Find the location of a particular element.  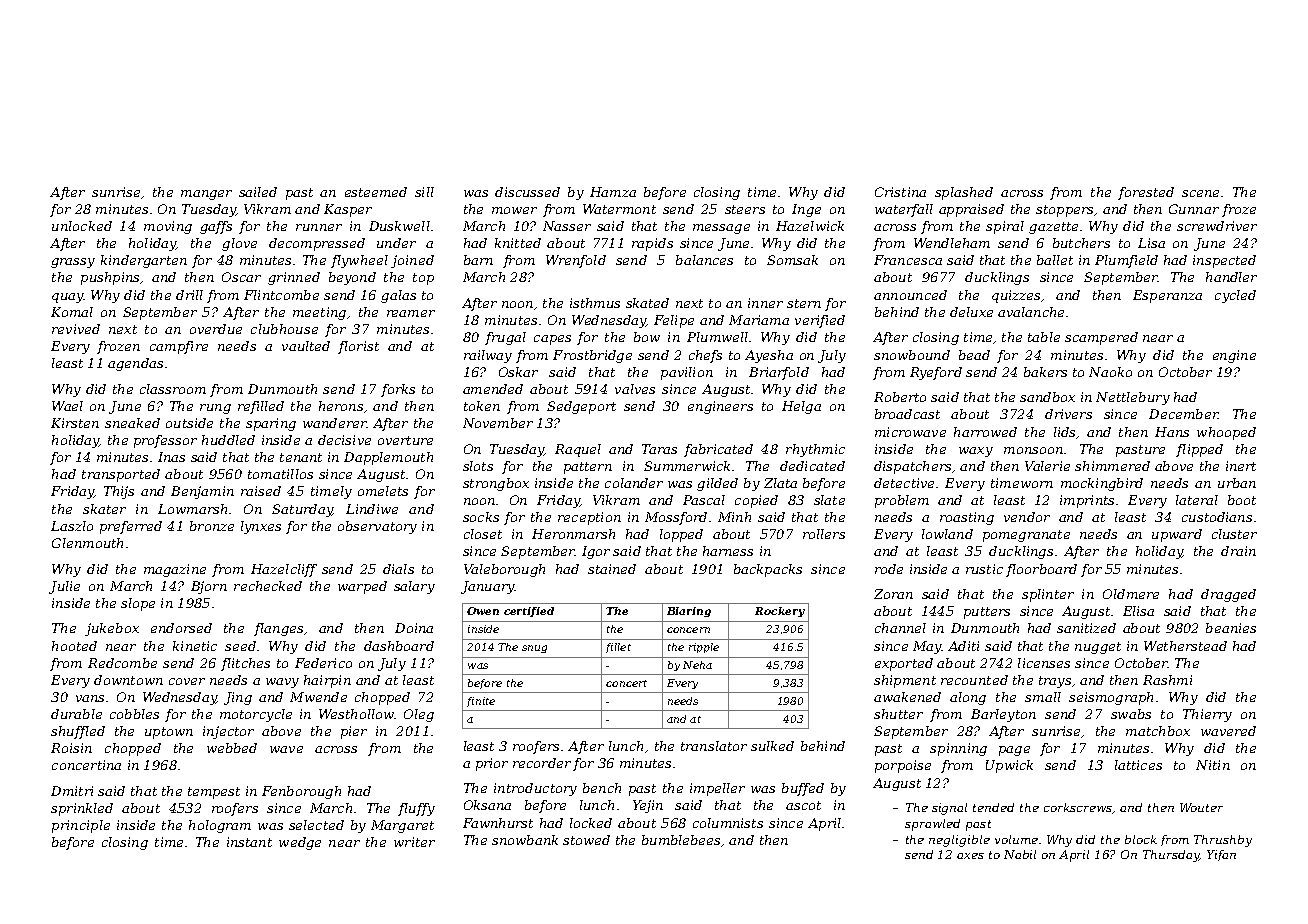

shuffled is located at coordinates (78, 732).
